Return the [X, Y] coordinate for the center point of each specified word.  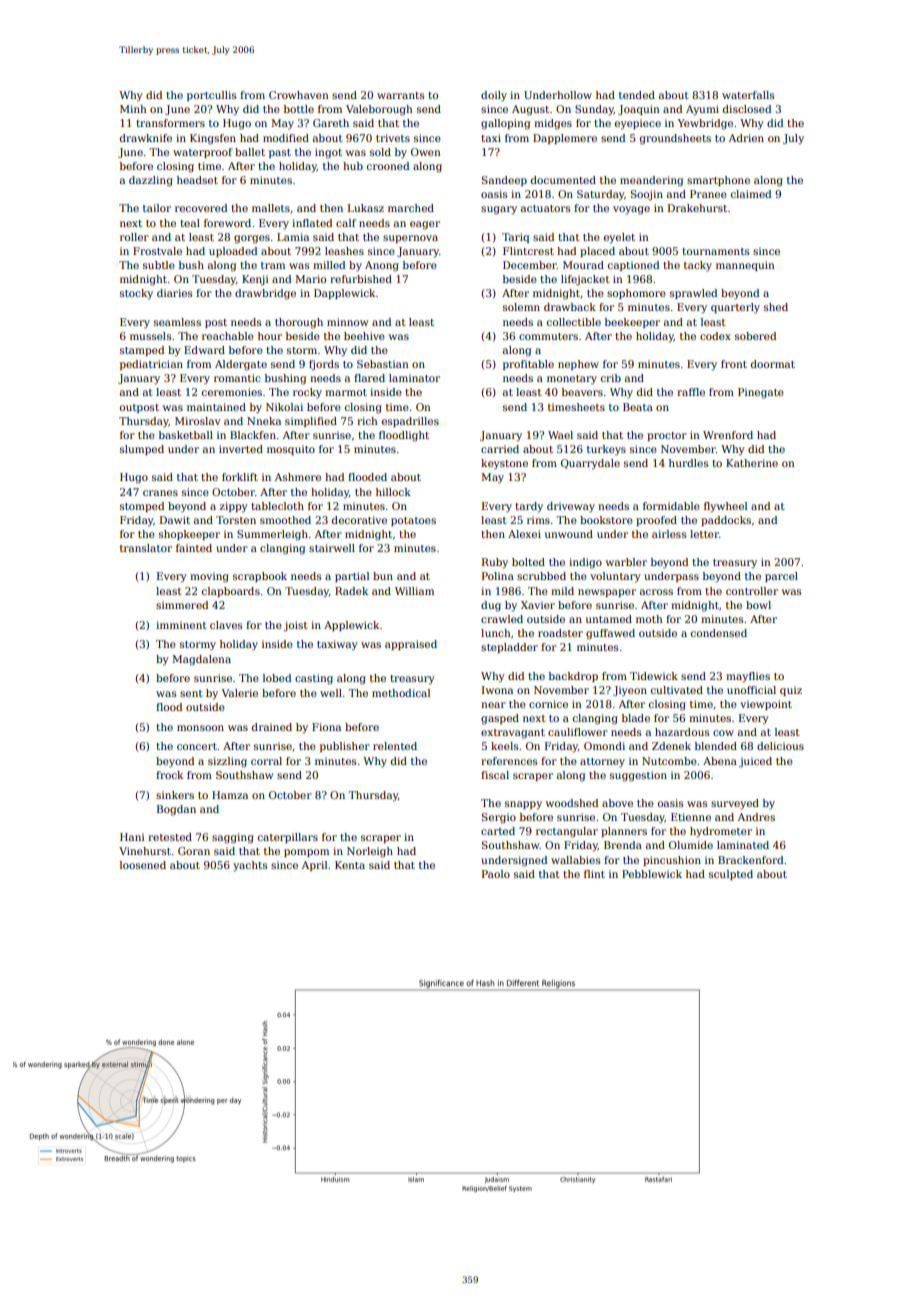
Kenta [350, 865]
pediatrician [151, 365]
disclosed [747, 109]
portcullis [211, 96]
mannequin [745, 266]
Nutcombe [669, 761]
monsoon [200, 728]
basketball [186, 435]
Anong [382, 266]
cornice [548, 704]
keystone [504, 464]
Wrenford [728, 435]
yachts [250, 866]
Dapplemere [565, 139]
